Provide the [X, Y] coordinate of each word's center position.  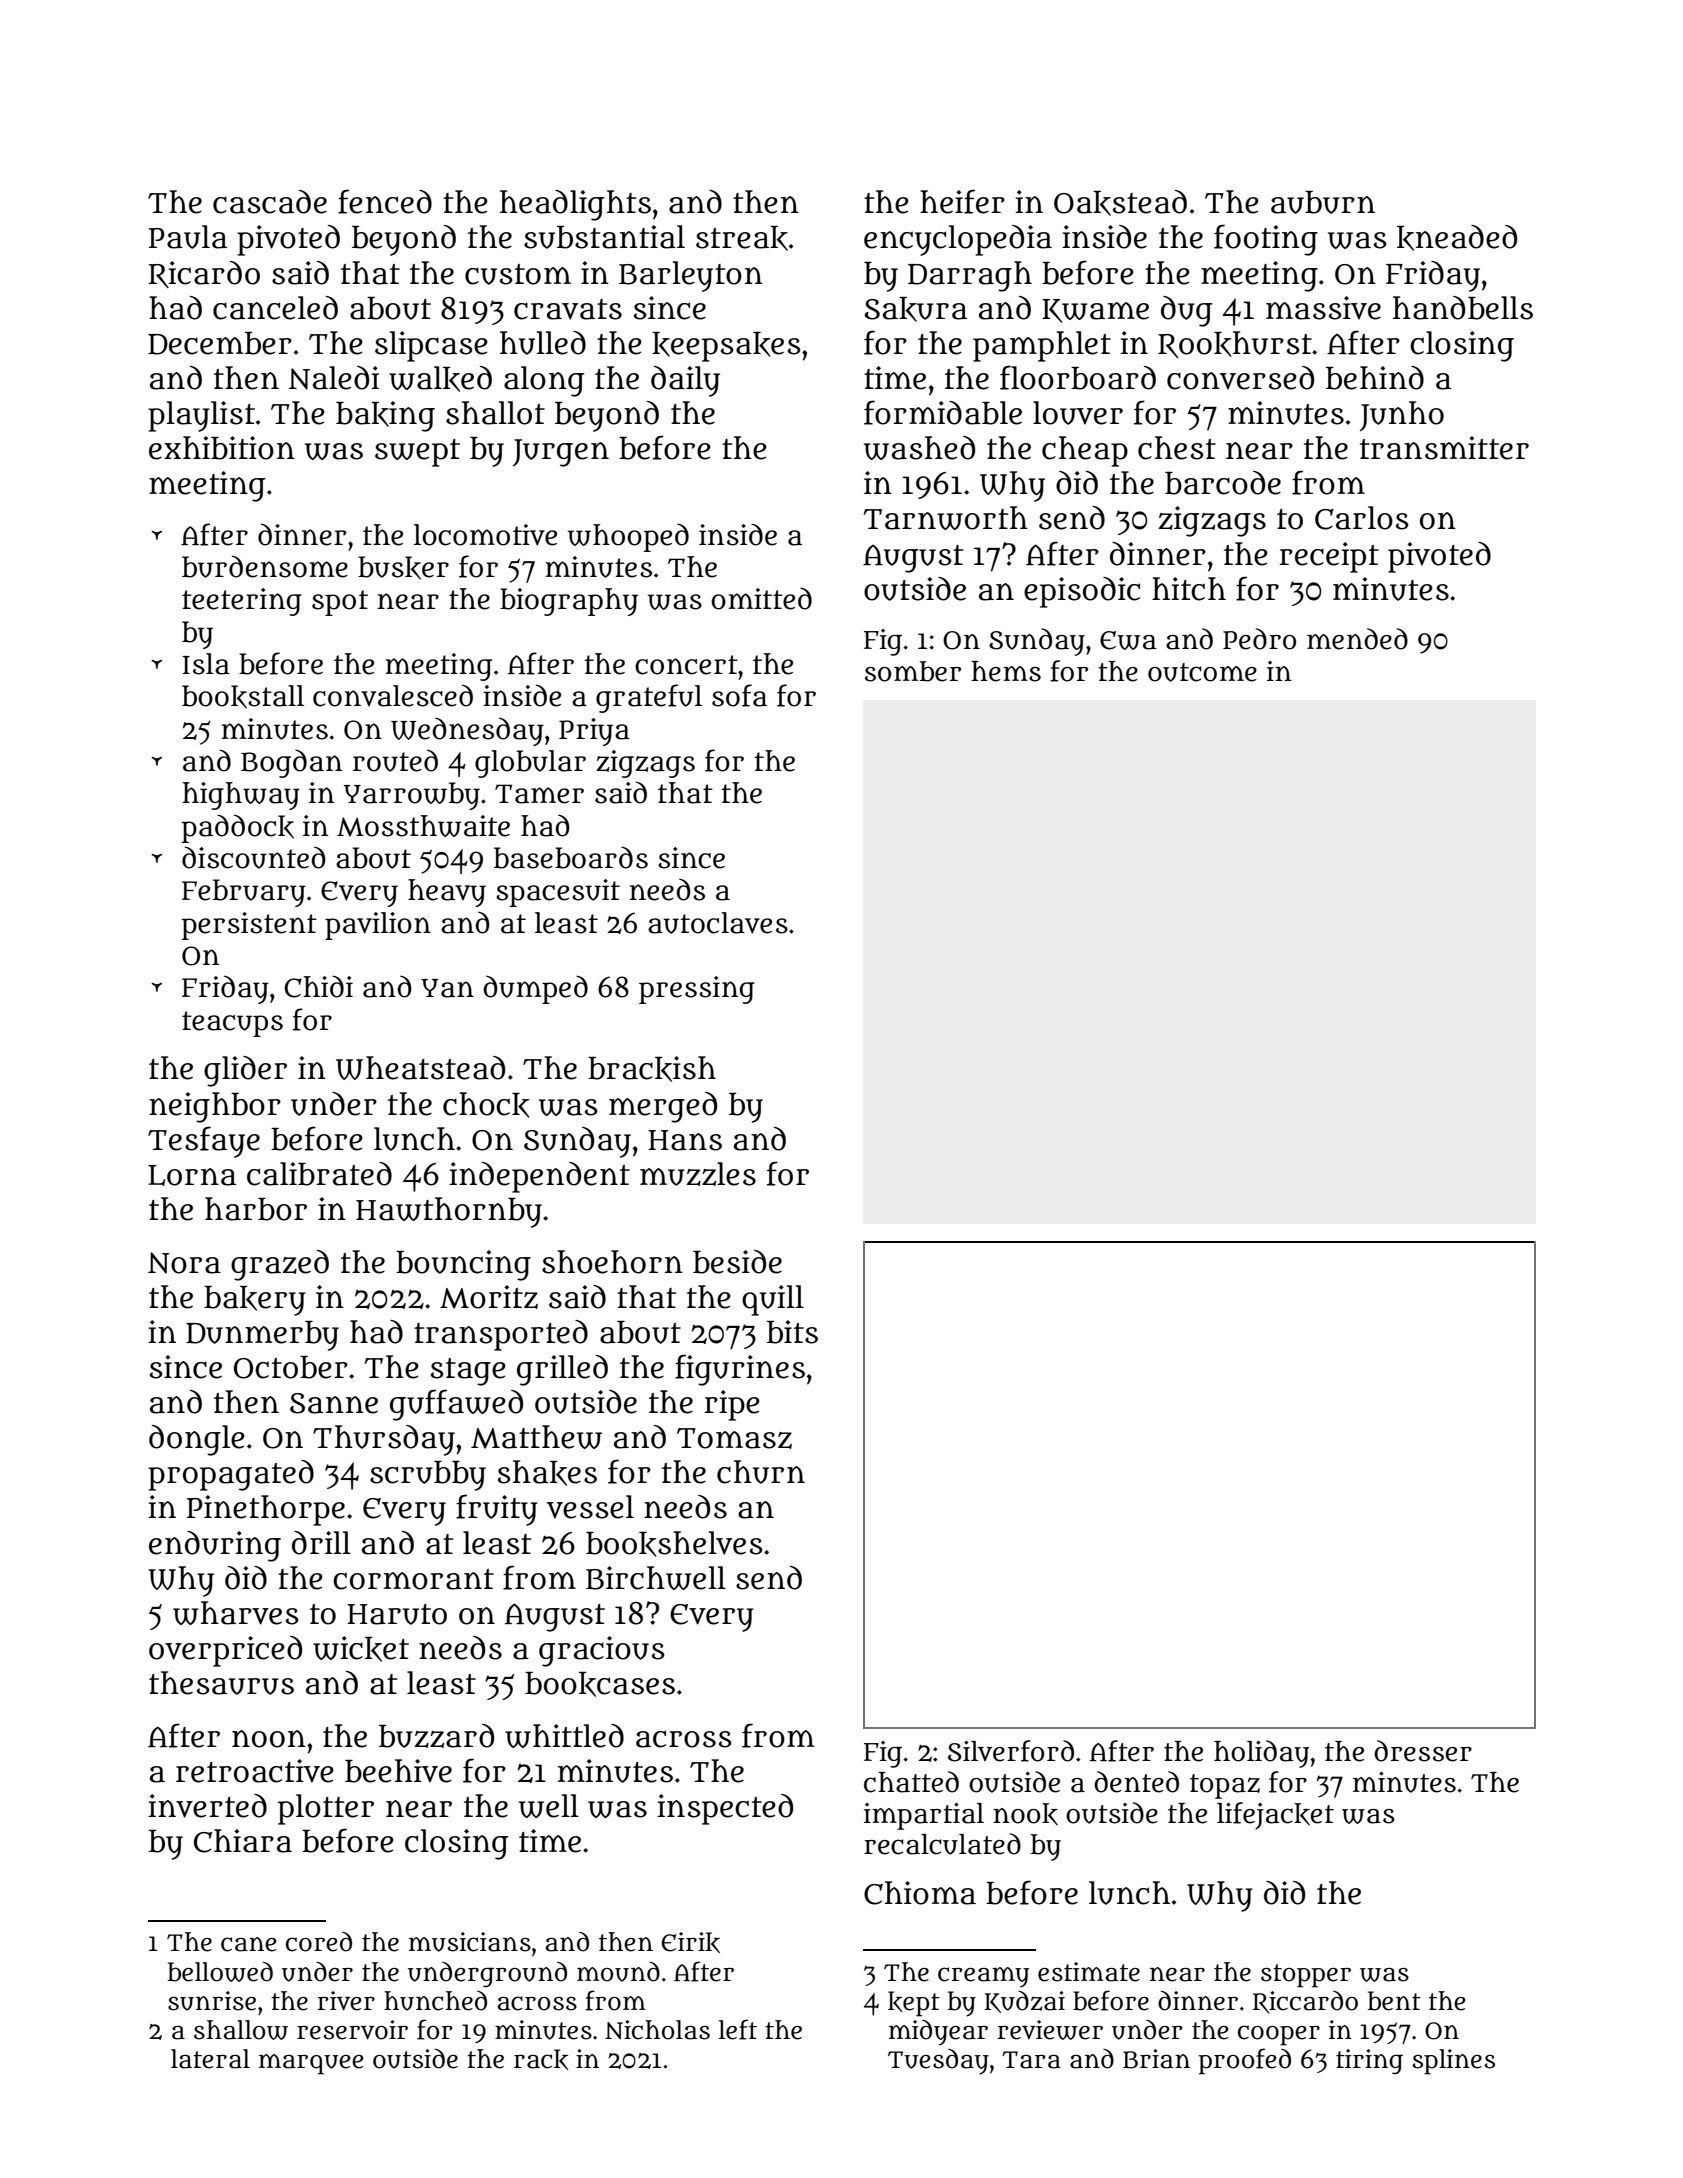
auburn [1323, 202]
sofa [739, 695]
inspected [725, 1809]
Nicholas [657, 2030]
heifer [962, 201]
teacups [232, 1024]
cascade [270, 202]
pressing [697, 990]
